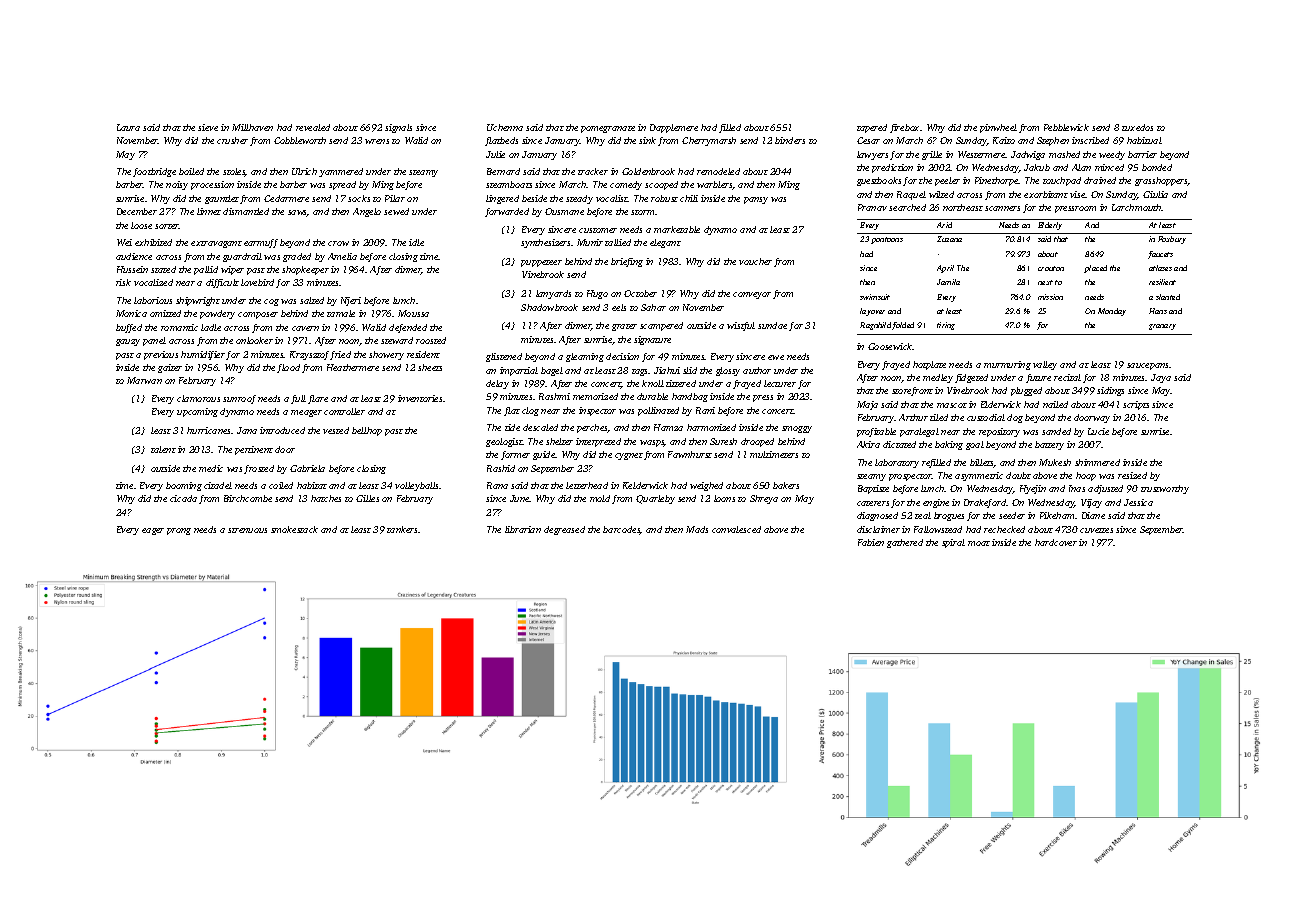 The width and height of the screenshot is (1308, 924). What do you see at coordinates (1033, 489) in the screenshot?
I see `Hyejin` at bounding box center [1033, 489].
